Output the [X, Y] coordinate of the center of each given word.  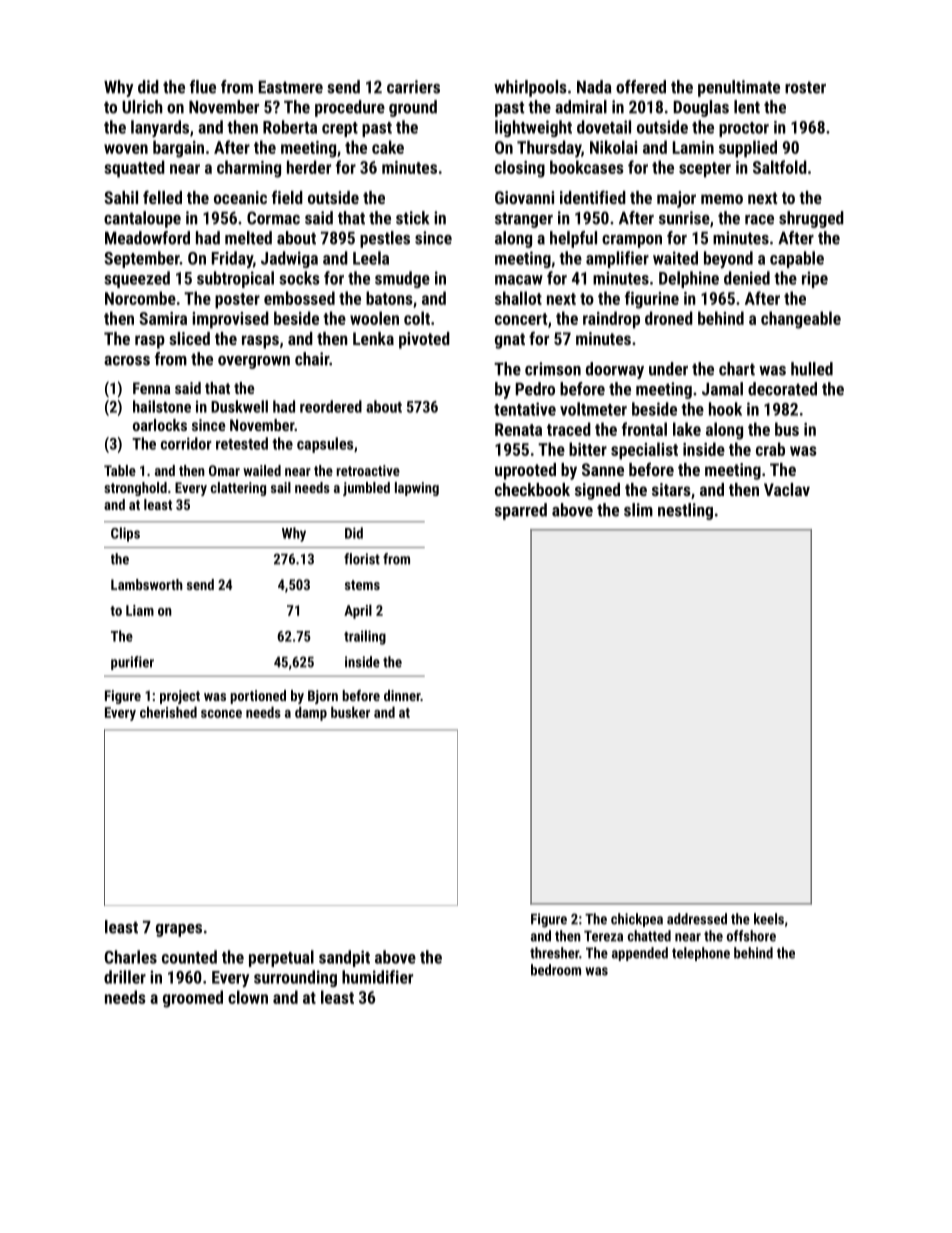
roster [805, 87]
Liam [140, 610]
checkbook [532, 489]
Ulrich [142, 107]
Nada [594, 87]
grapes [179, 930]
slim [638, 510]
